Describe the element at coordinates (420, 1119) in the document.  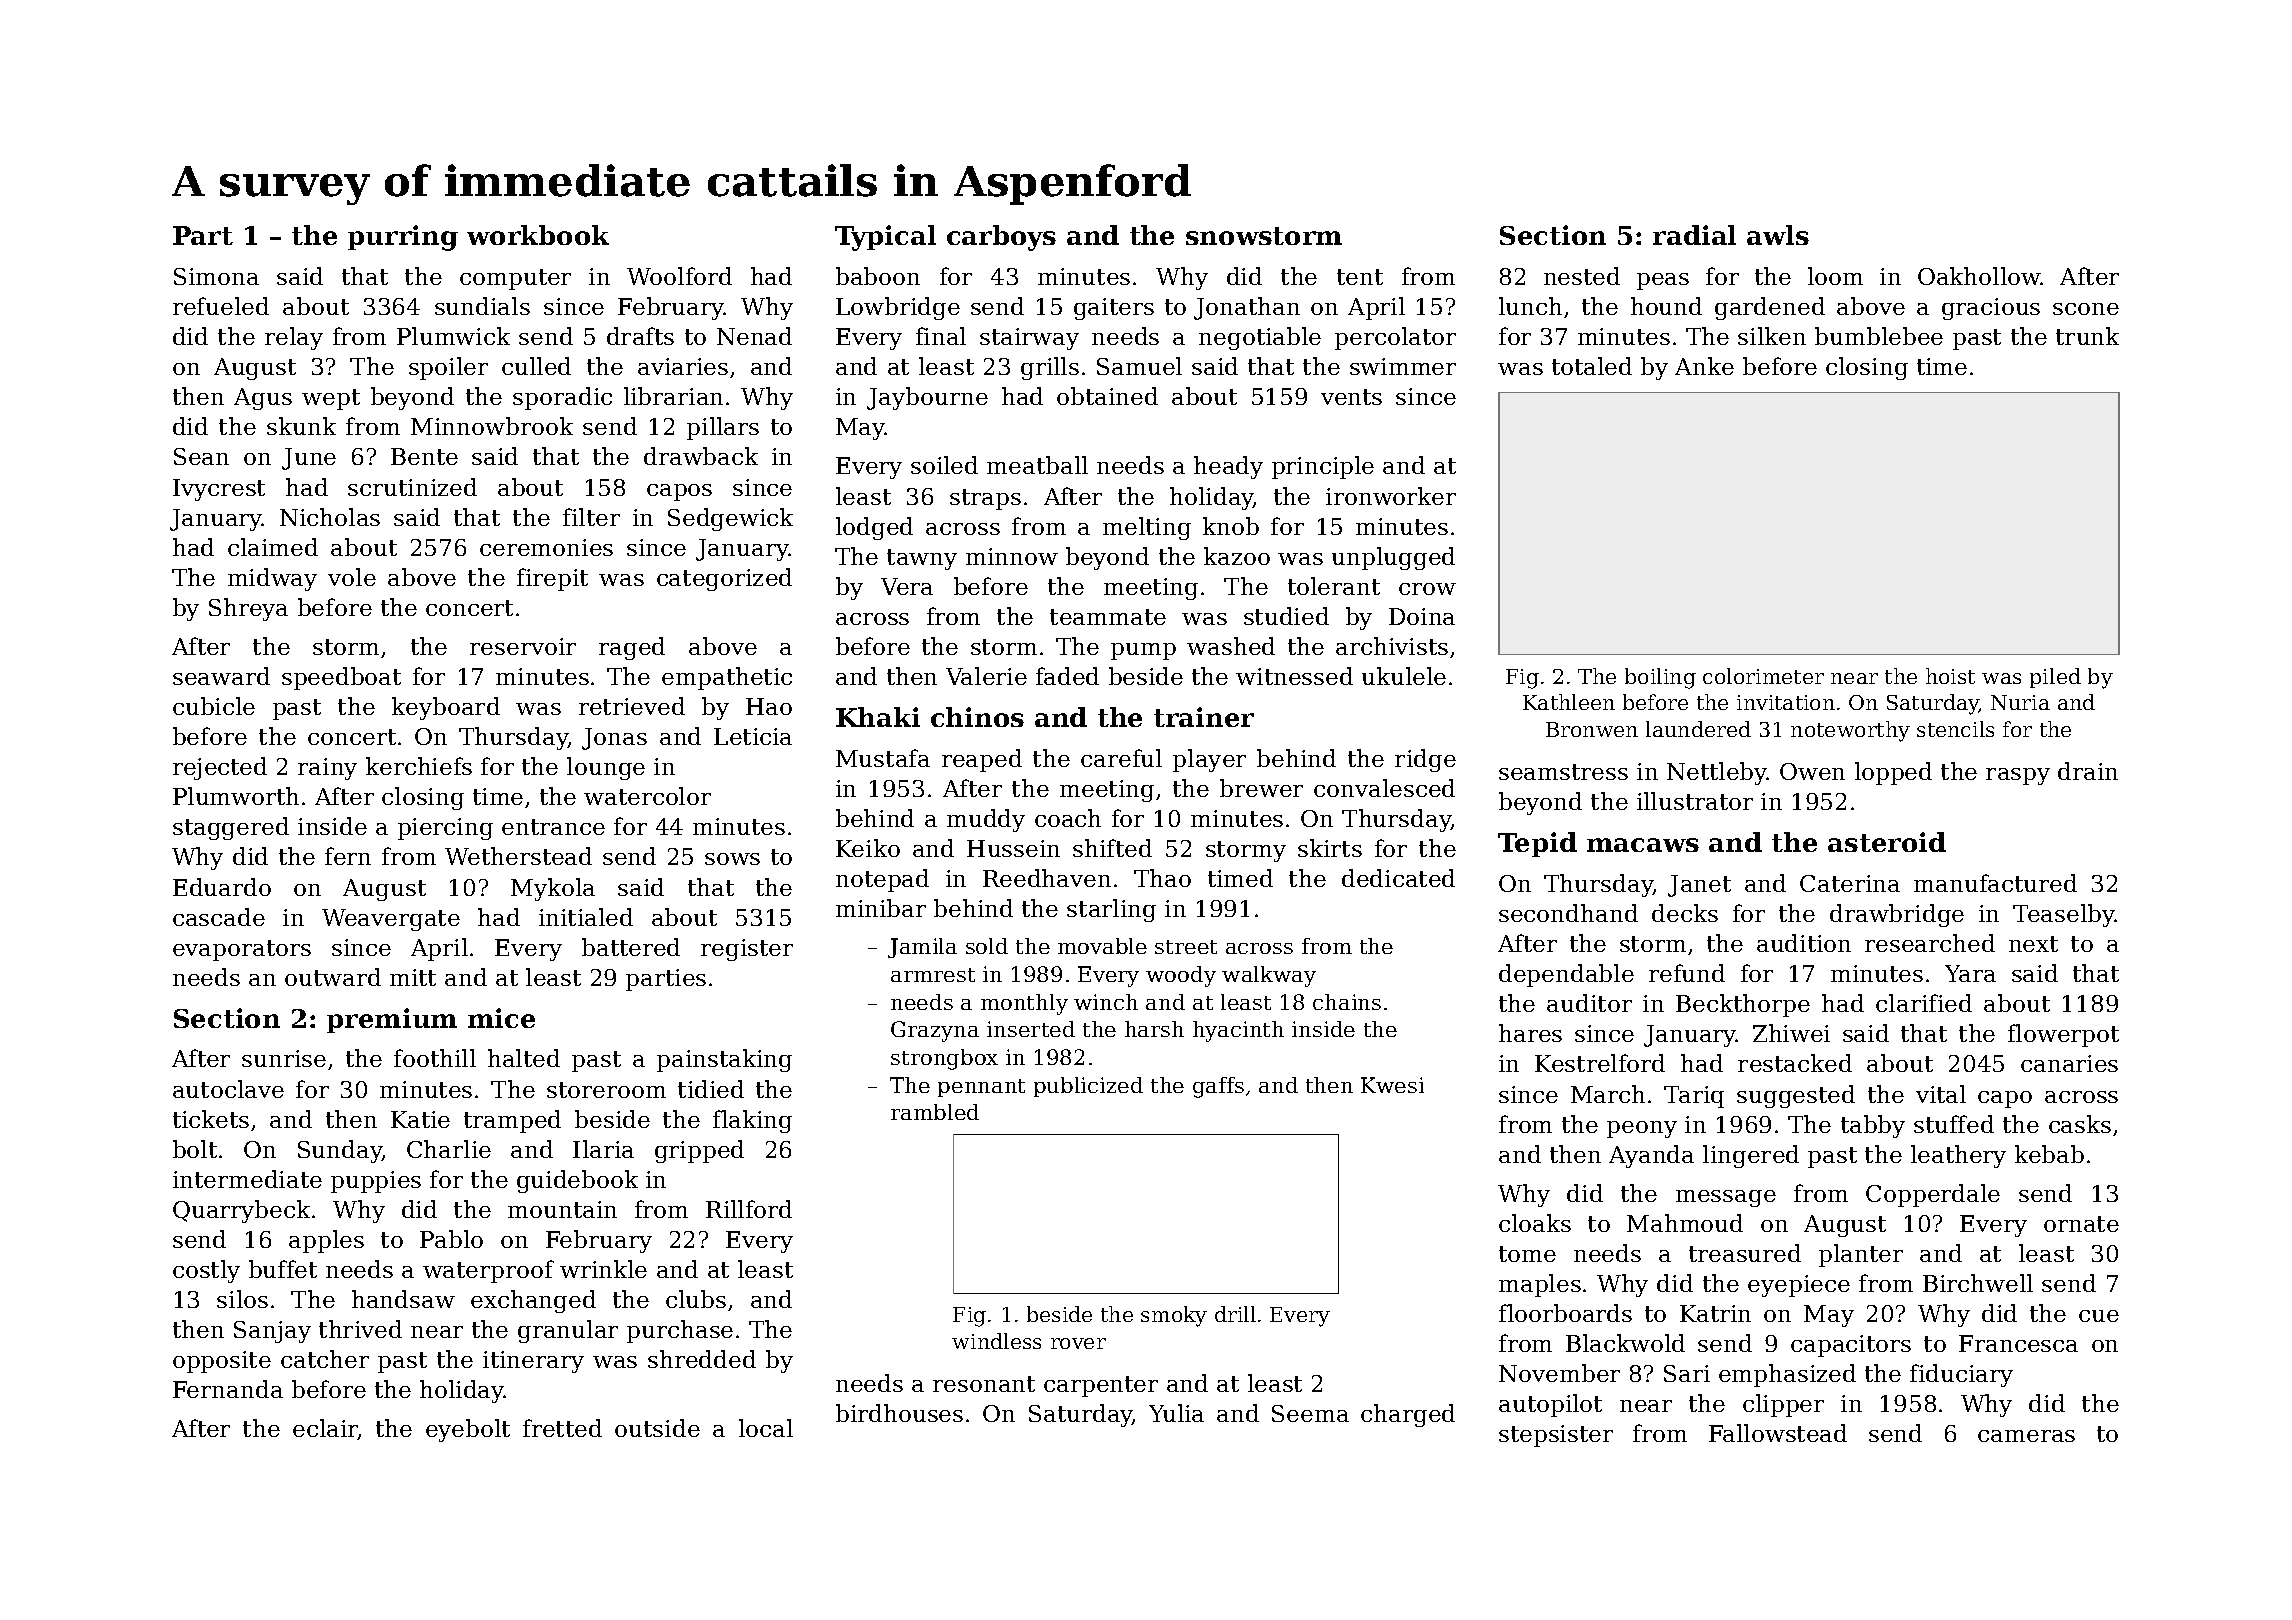
I see `Katie` at that location.
